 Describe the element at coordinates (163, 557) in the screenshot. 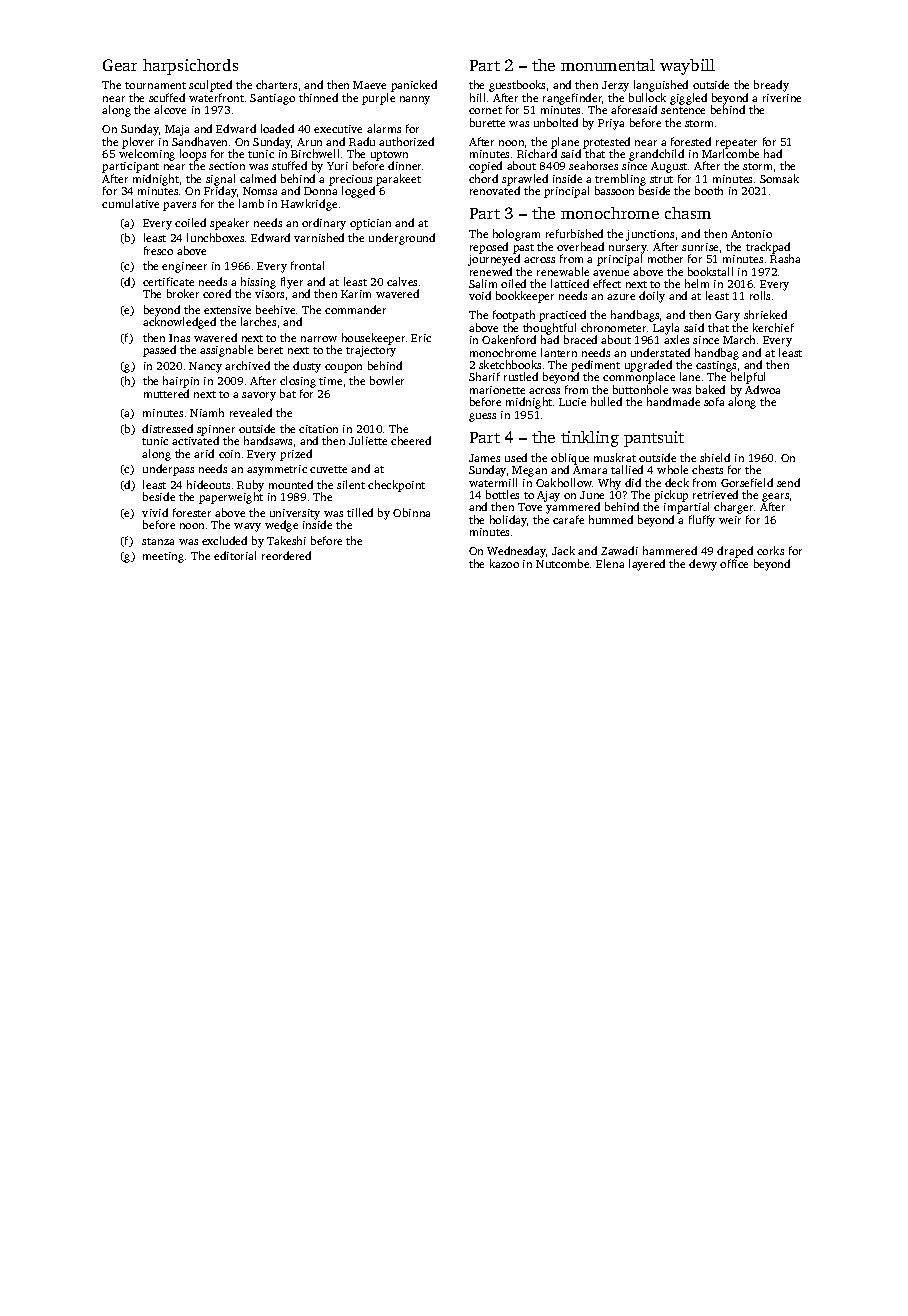

I see `meeting` at that location.
